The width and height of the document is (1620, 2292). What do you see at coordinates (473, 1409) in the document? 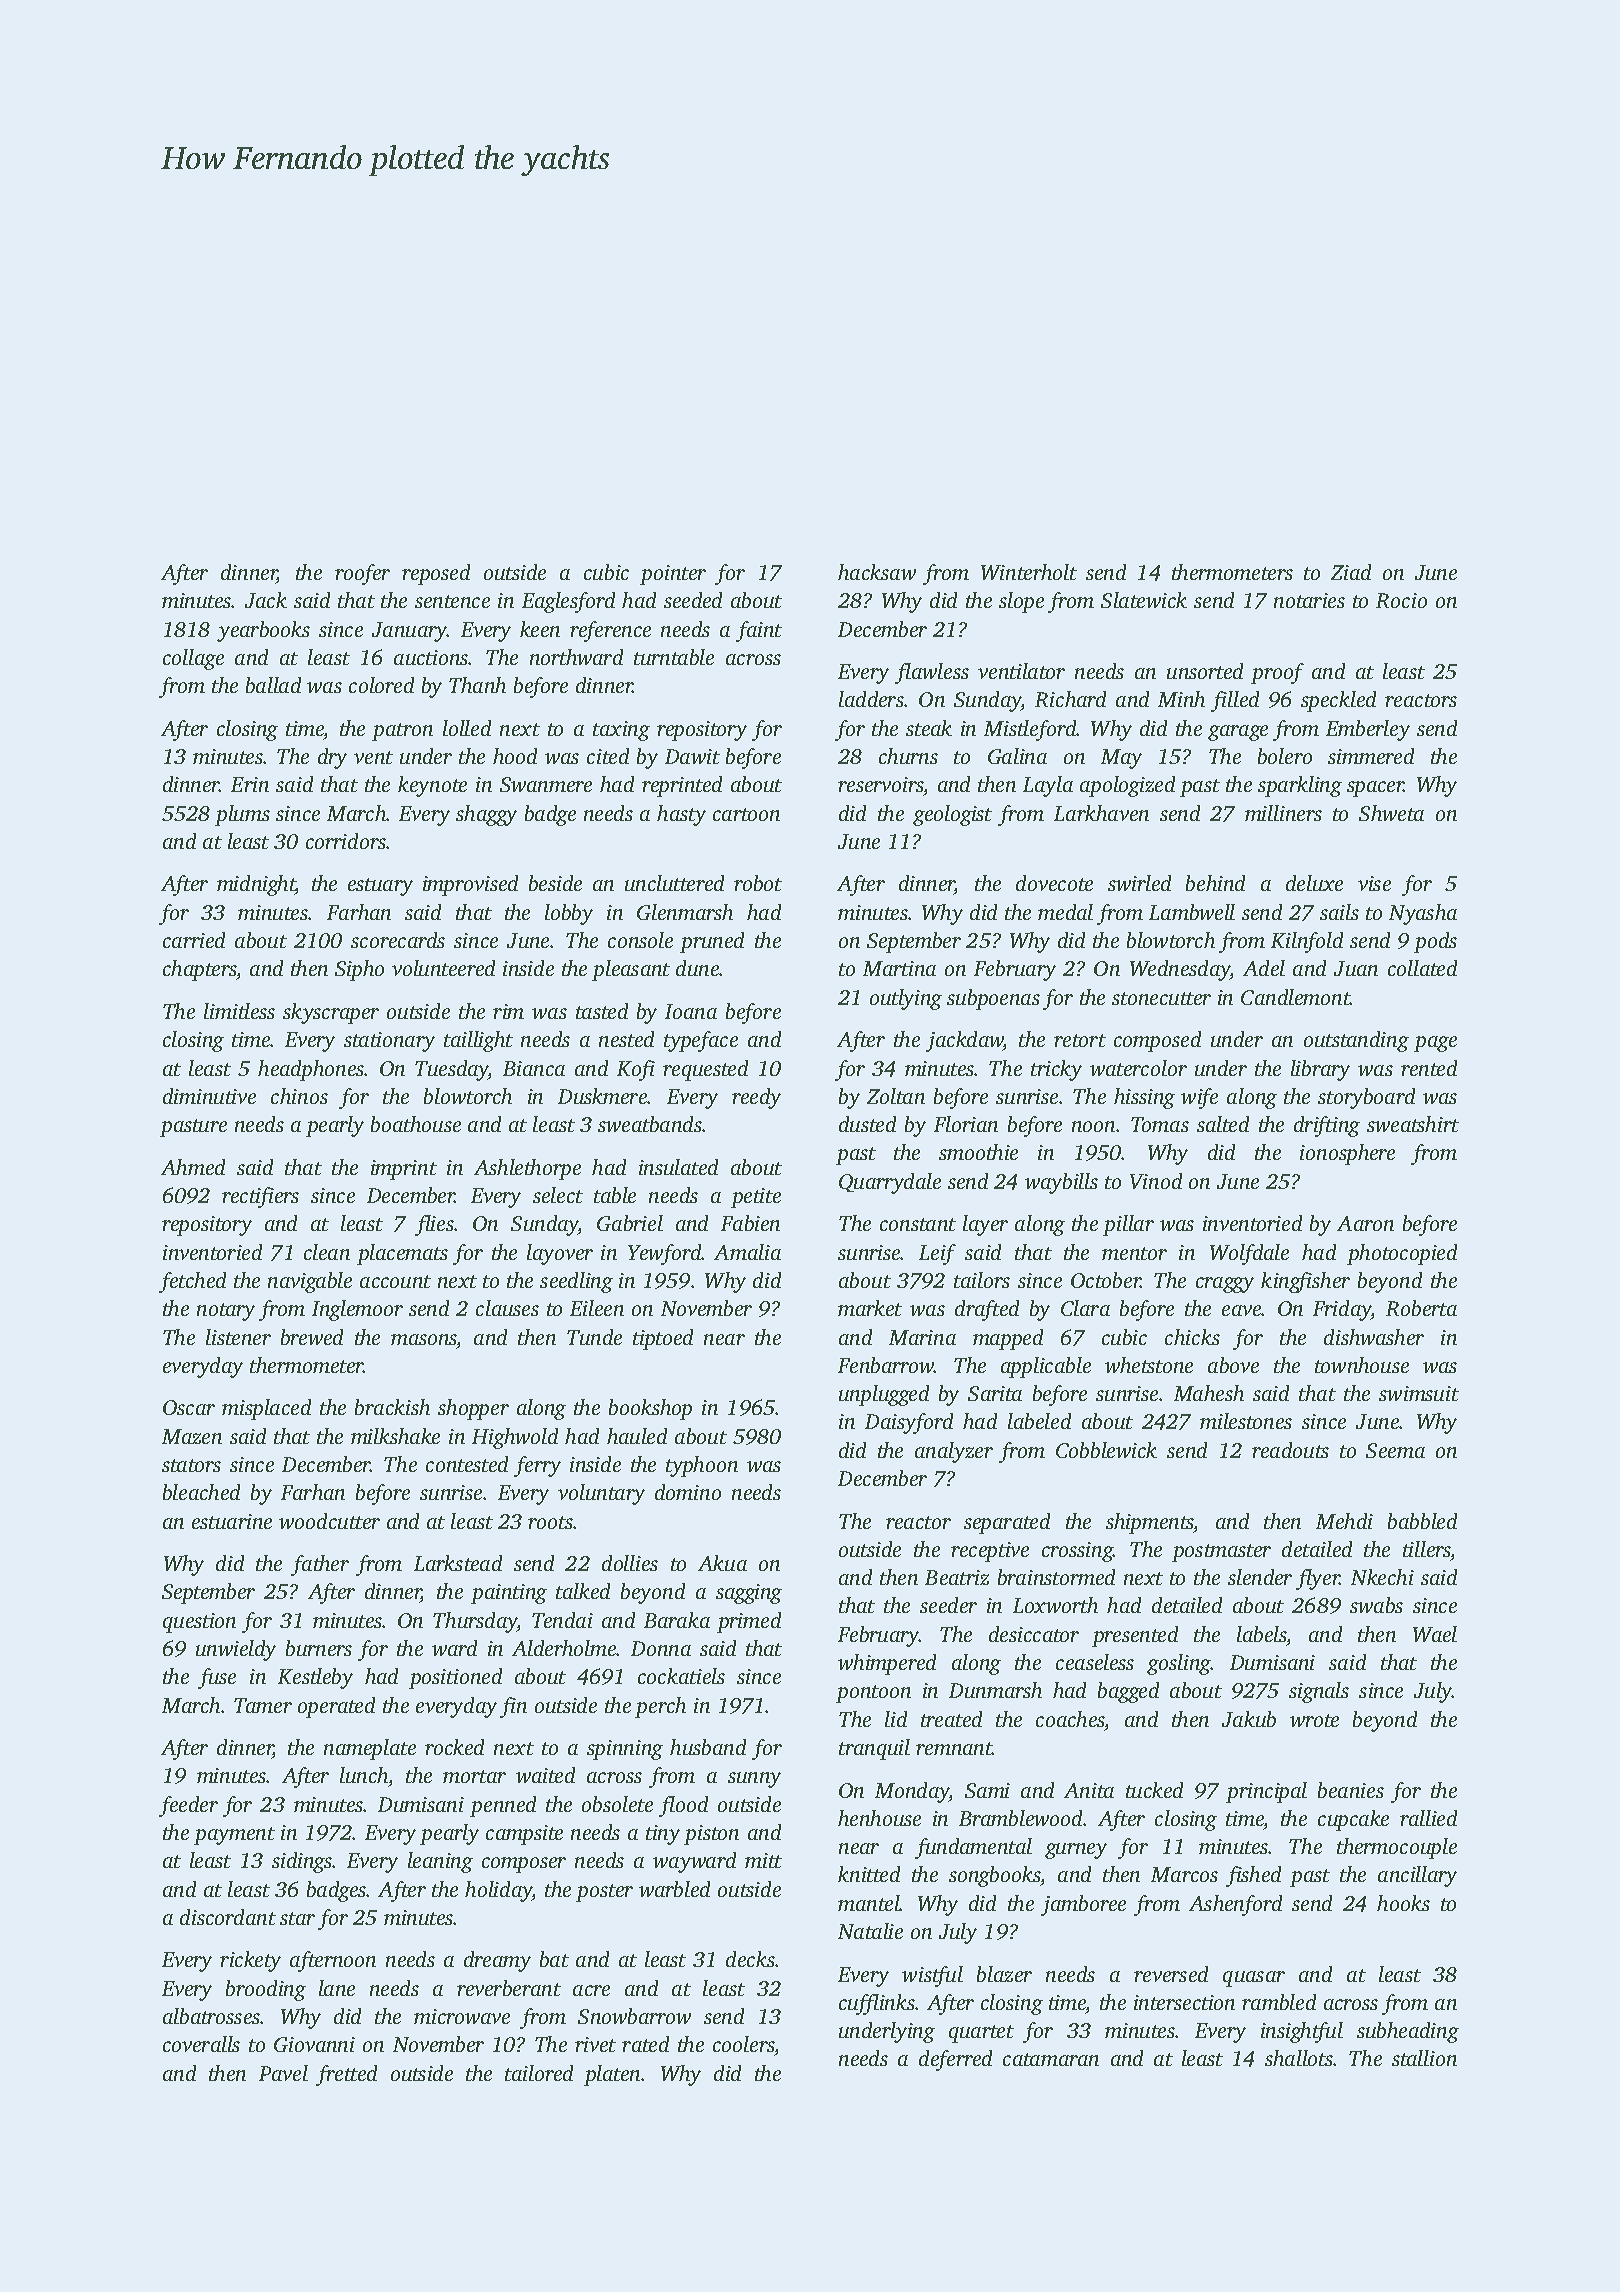
I see `shopper` at bounding box center [473, 1409].
